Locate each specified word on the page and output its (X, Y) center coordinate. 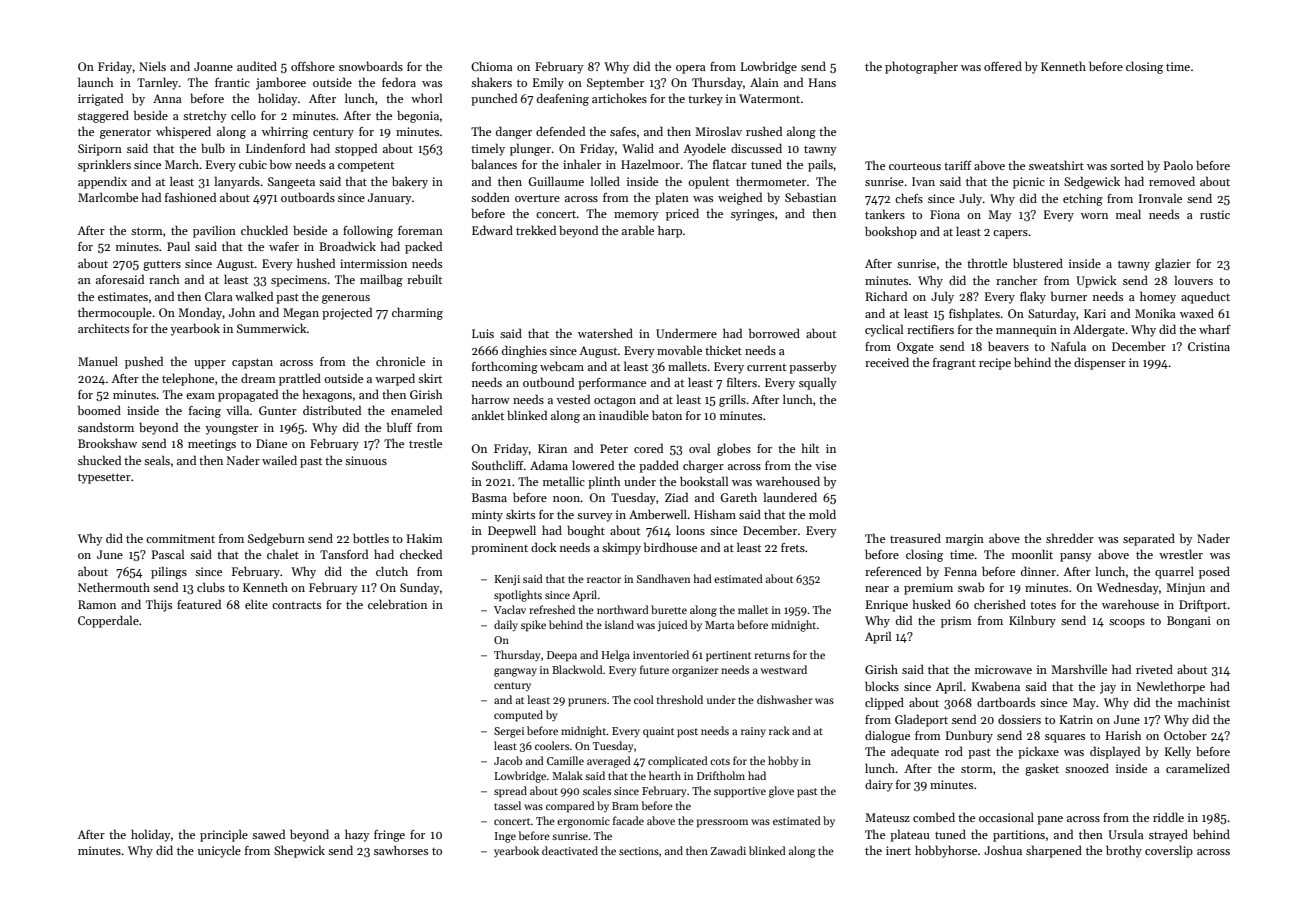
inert (898, 850)
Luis (483, 333)
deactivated (570, 850)
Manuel (98, 361)
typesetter (104, 478)
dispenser (1100, 363)
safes (623, 131)
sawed (268, 834)
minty (487, 516)
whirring (285, 132)
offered (1003, 66)
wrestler (1181, 554)
